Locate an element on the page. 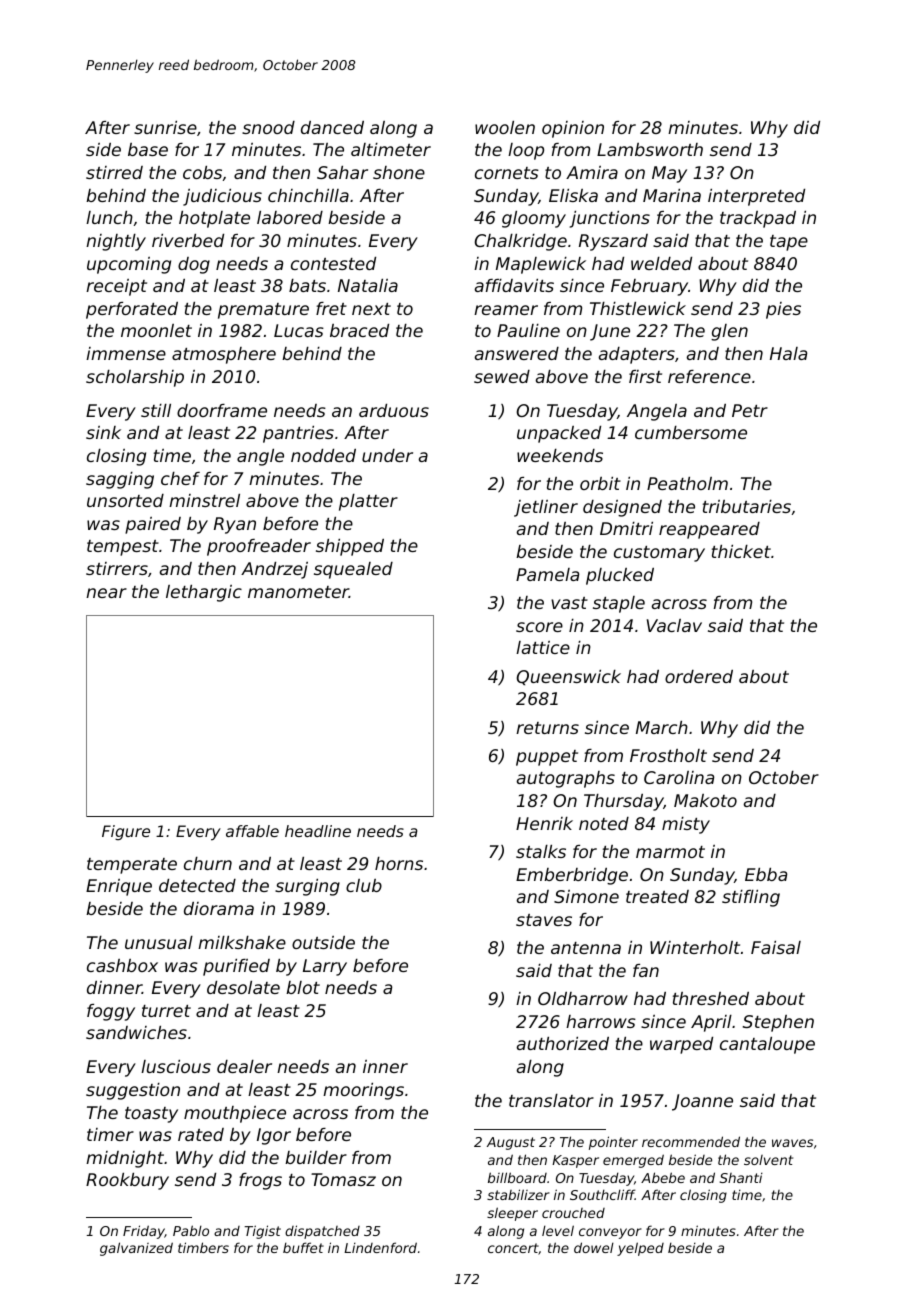 Image resolution: width=908 pixels, height=1316 pixels. Henrik is located at coordinates (544, 823).
